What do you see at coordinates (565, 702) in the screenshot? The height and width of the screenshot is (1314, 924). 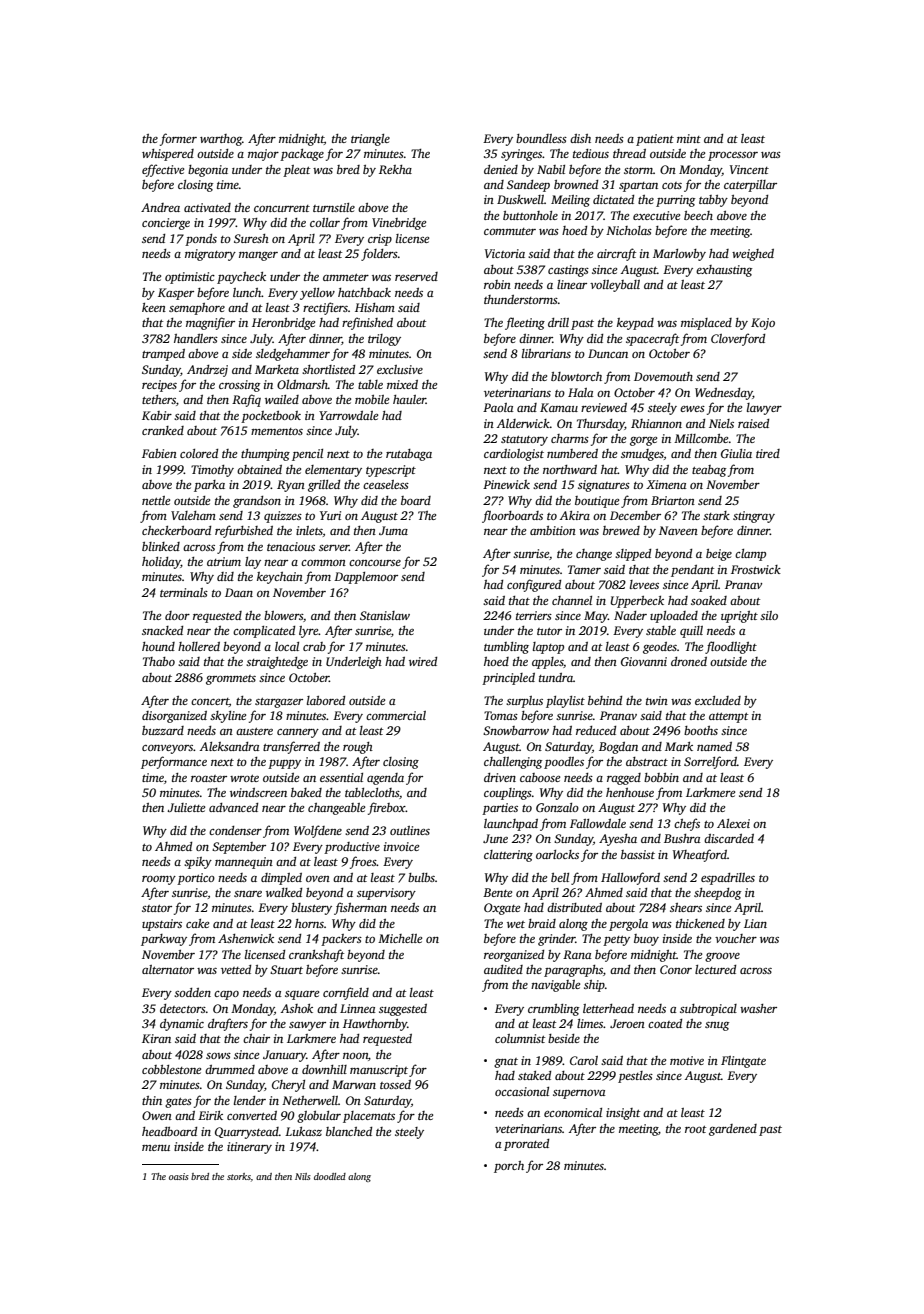 I see `playlist` at bounding box center [565, 702].
